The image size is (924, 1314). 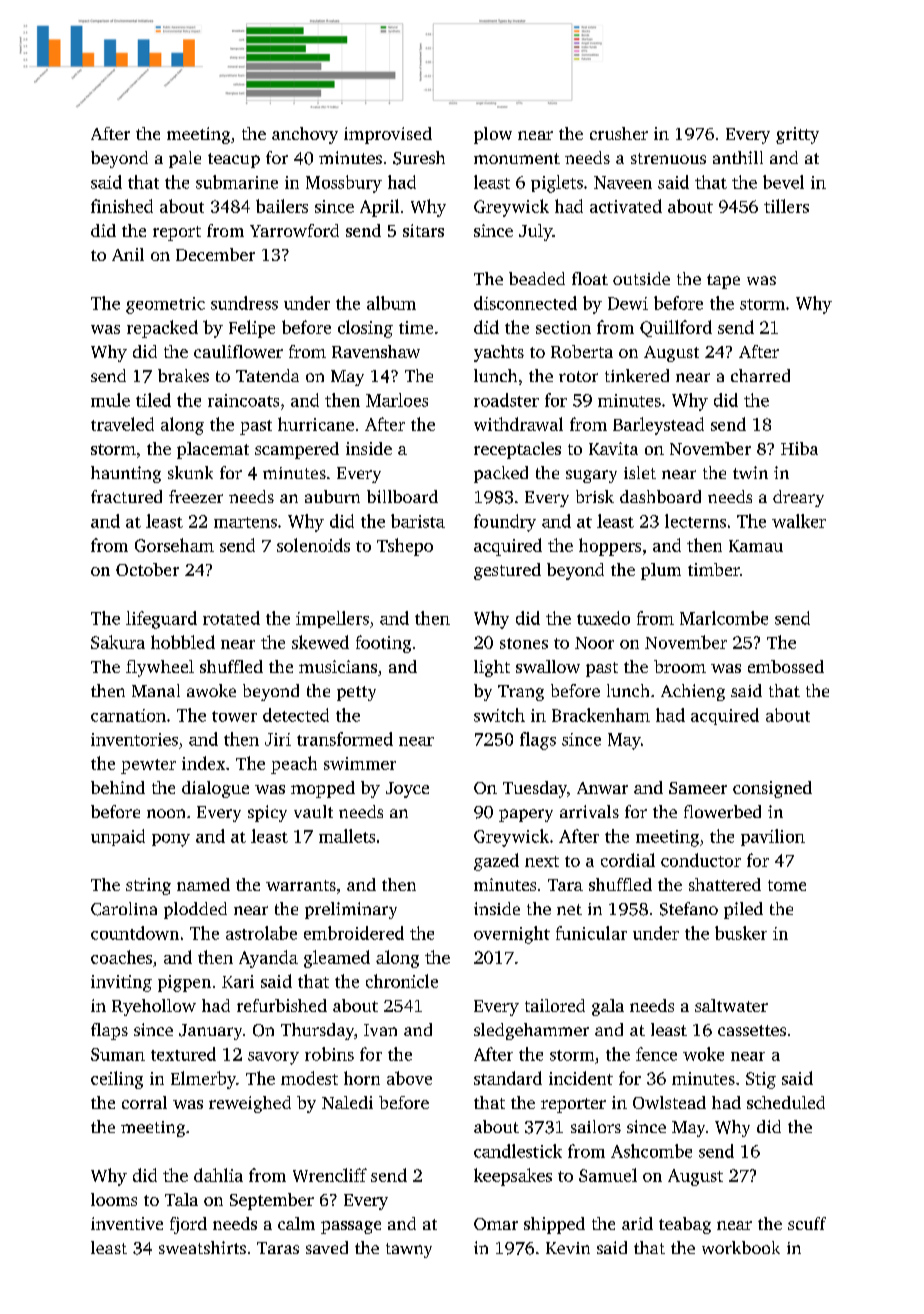 I want to click on receptacles, so click(x=517, y=450).
